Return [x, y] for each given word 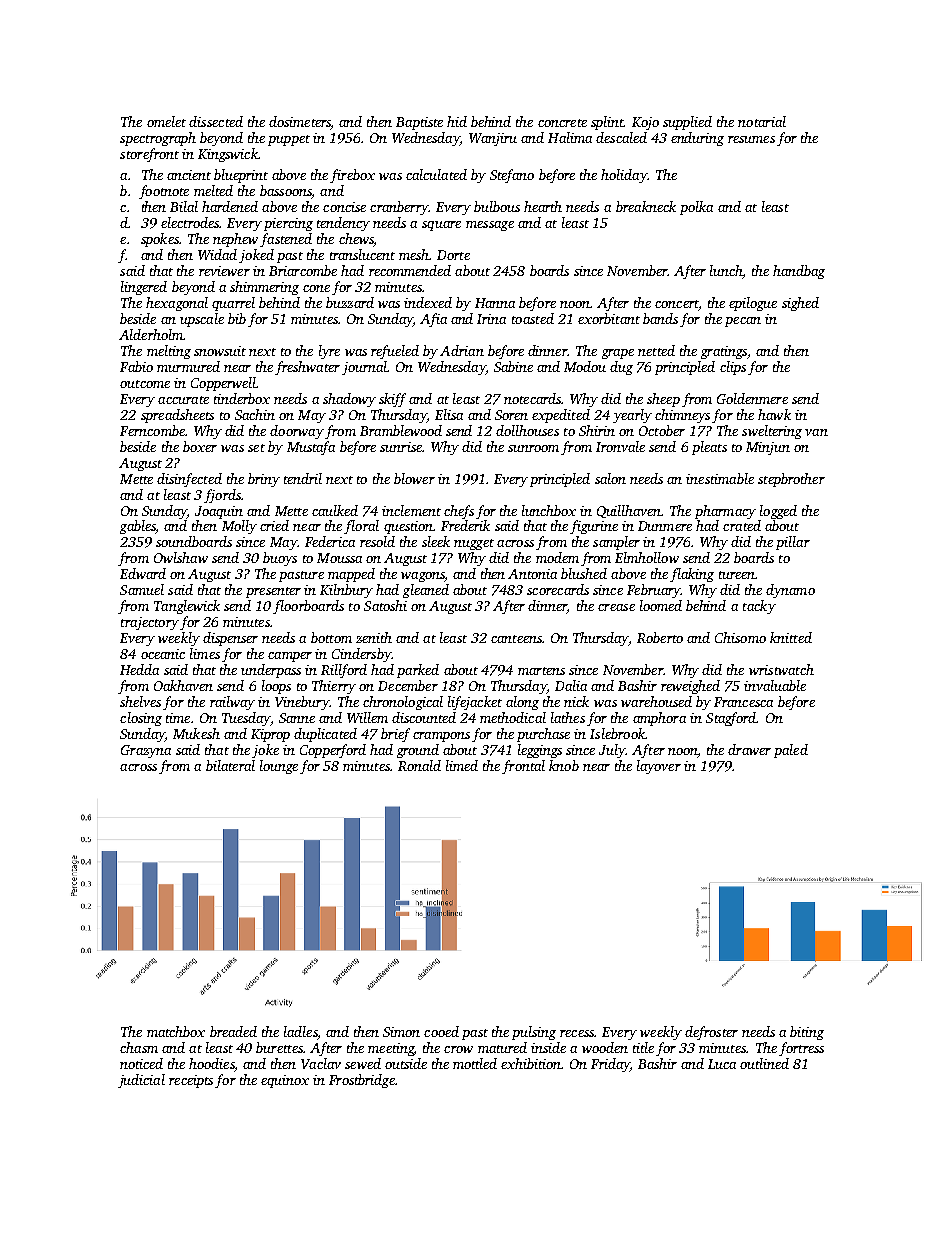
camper [290, 657]
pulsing [534, 1033]
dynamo [790, 591]
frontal [523, 767]
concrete [562, 123]
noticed [141, 1063]
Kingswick [228, 155]
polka [696, 208]
